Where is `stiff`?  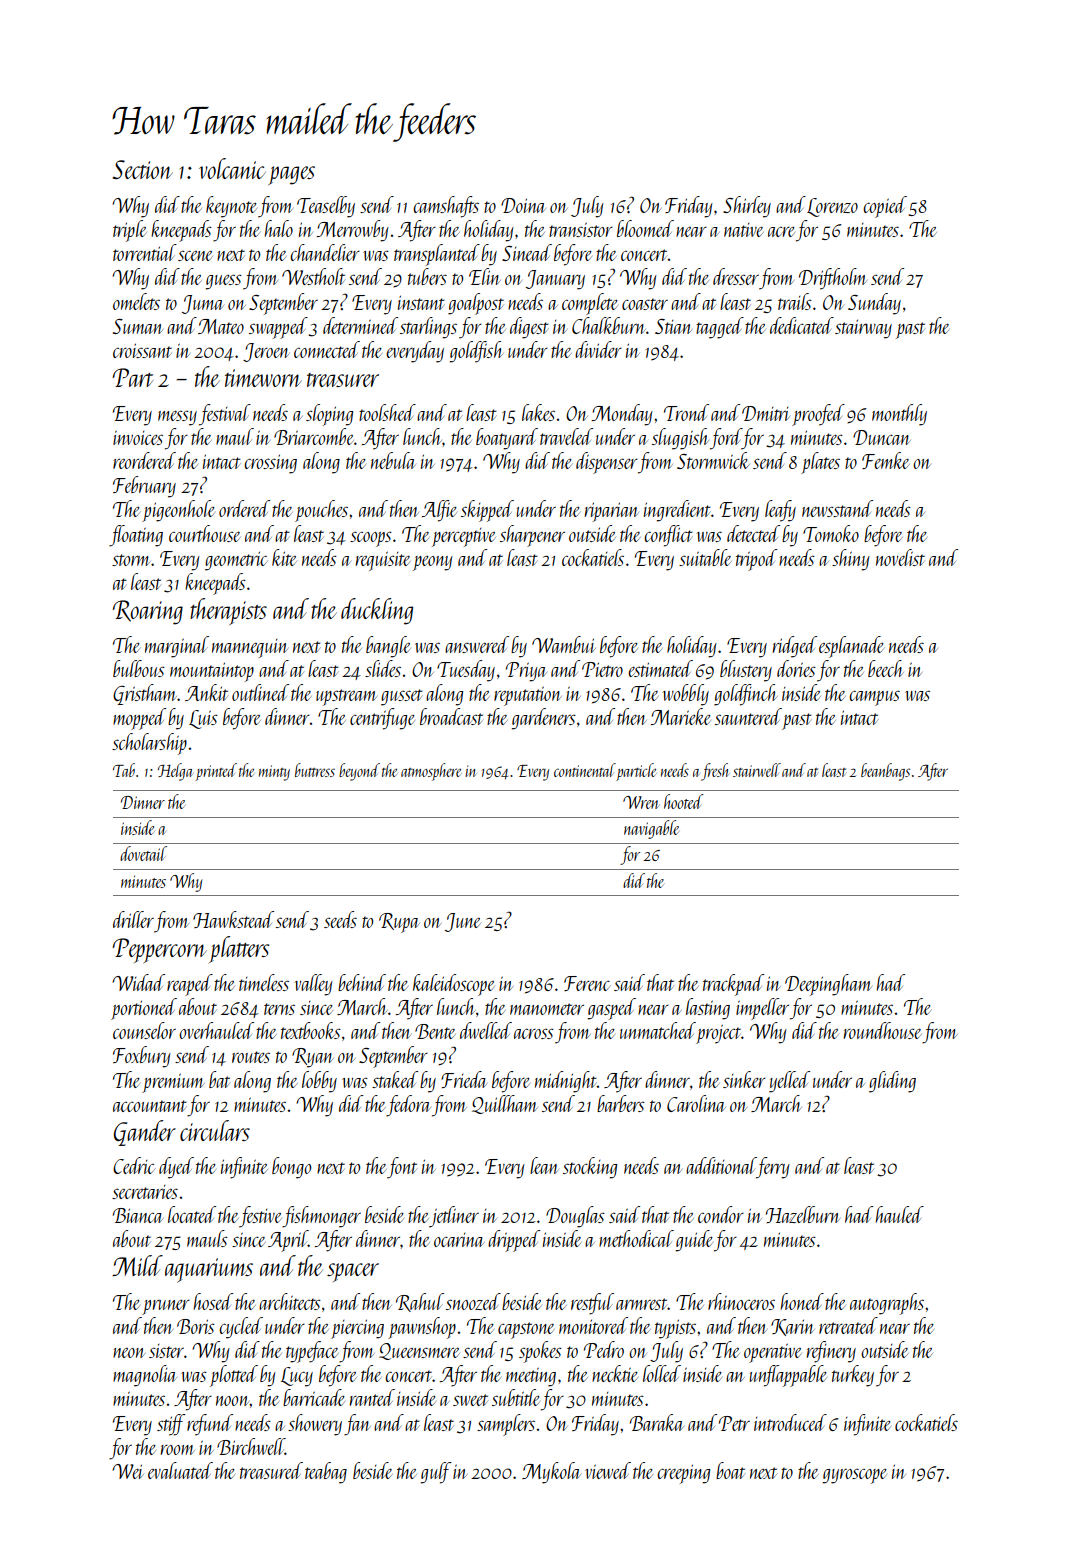
stiff is located at coordinates (171, 1425).
